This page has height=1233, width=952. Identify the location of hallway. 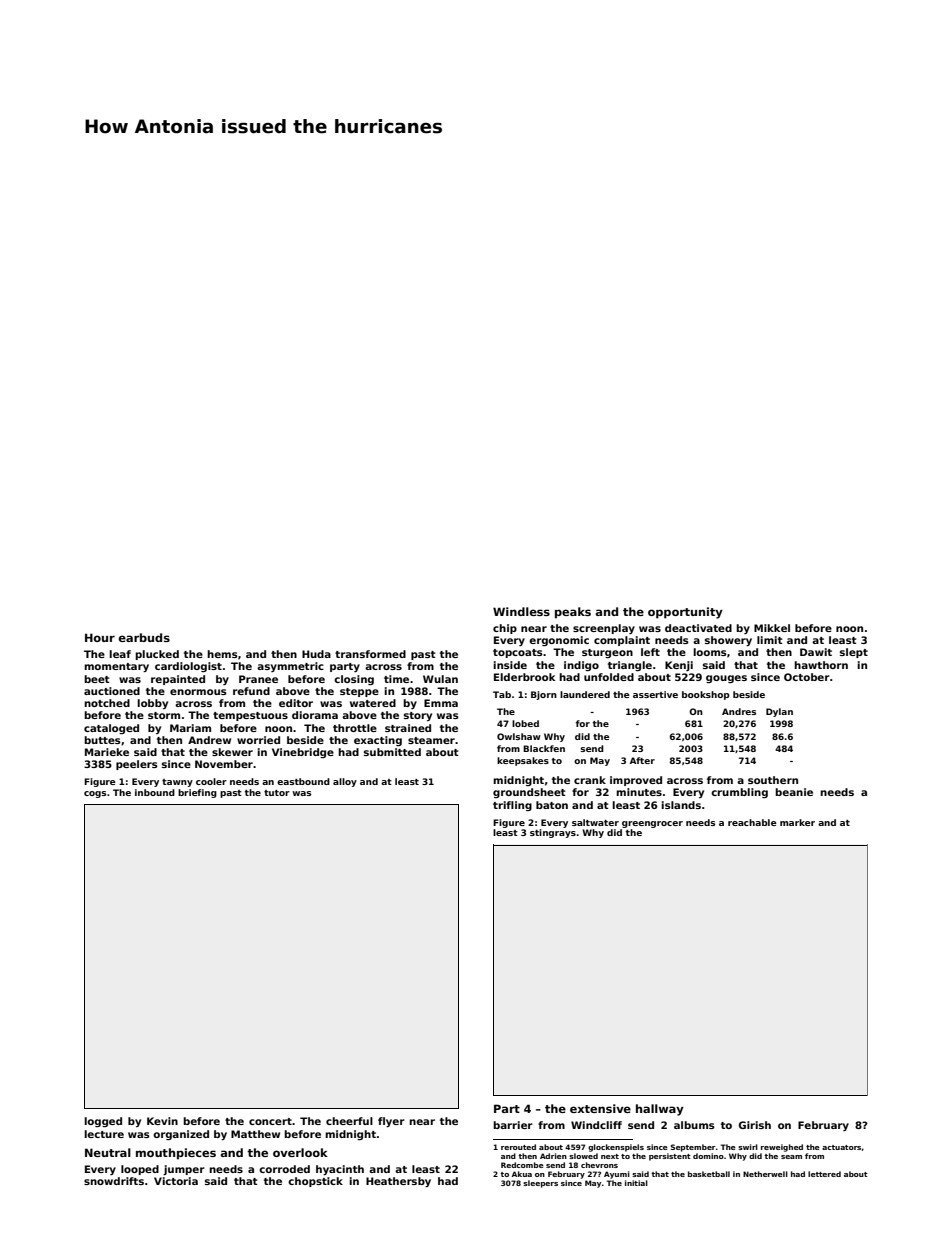
(660, 1110).
